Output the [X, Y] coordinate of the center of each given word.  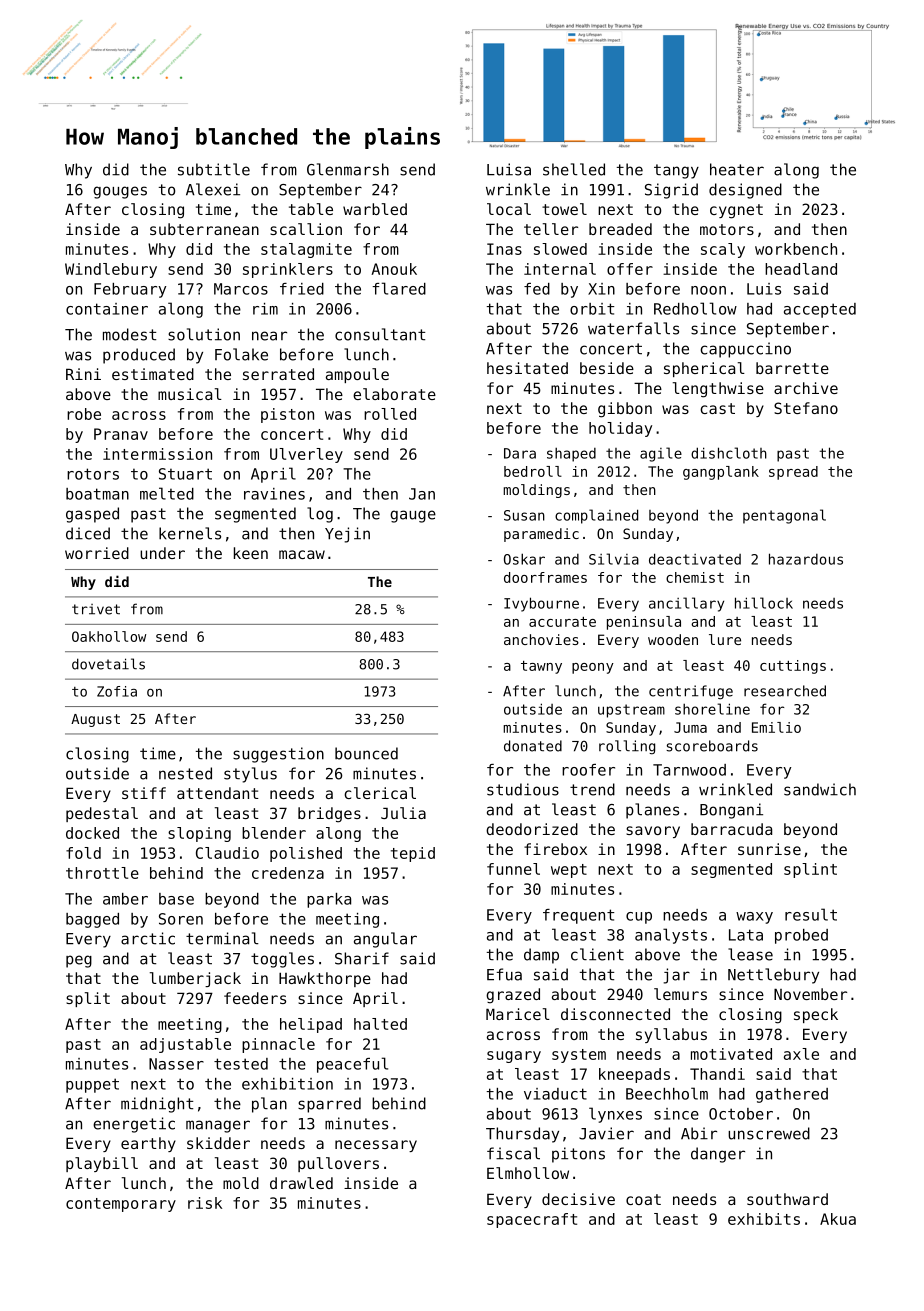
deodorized [532, 829]
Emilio [776, 727]
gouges [120, 192]
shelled [574, 169]
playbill [102, 1164]
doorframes [545, 577]
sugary [514, 1057]
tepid [413, 854]
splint [810, 870]
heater [737, 169]
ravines [274, 494]
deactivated [695, 559]
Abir [699, 1133]
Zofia [117, 691]
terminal [222, 938]
